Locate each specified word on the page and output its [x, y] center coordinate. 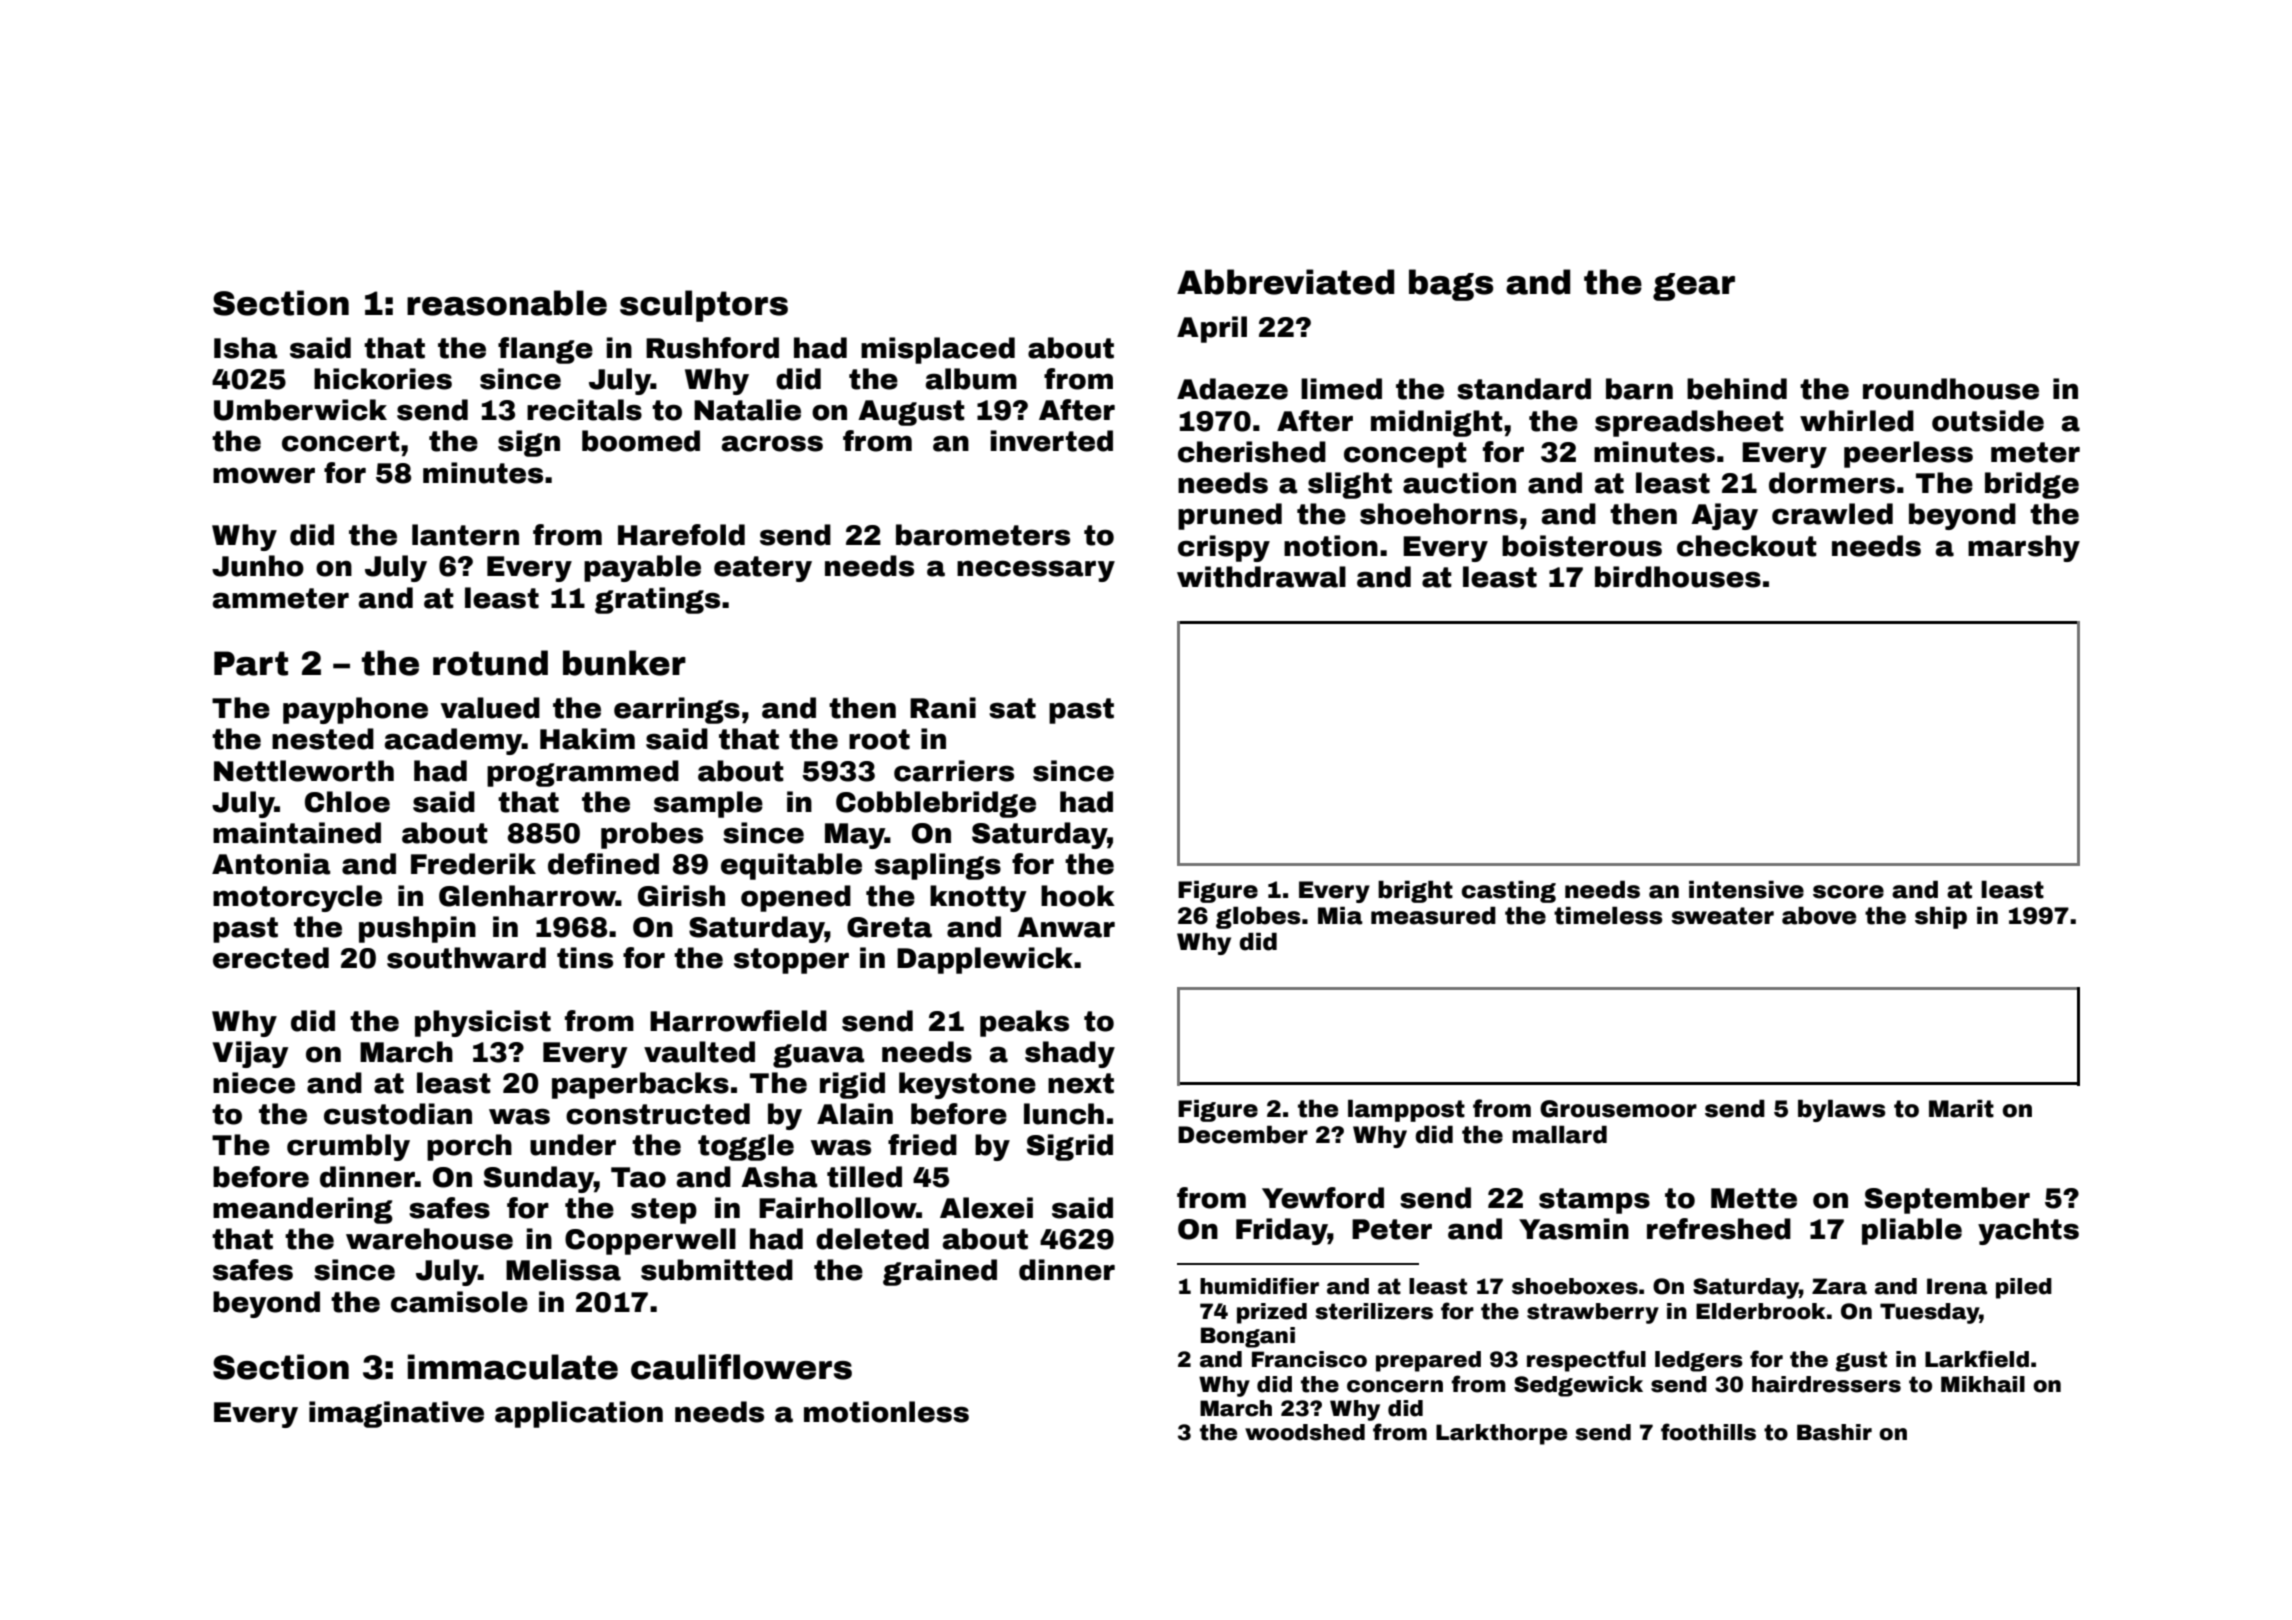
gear [1694, 287]
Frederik [473, 864]
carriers [954, 771]
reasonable [507, 303]
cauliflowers [741, 1367]
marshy [2024, 548]
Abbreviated [1285, 282]
